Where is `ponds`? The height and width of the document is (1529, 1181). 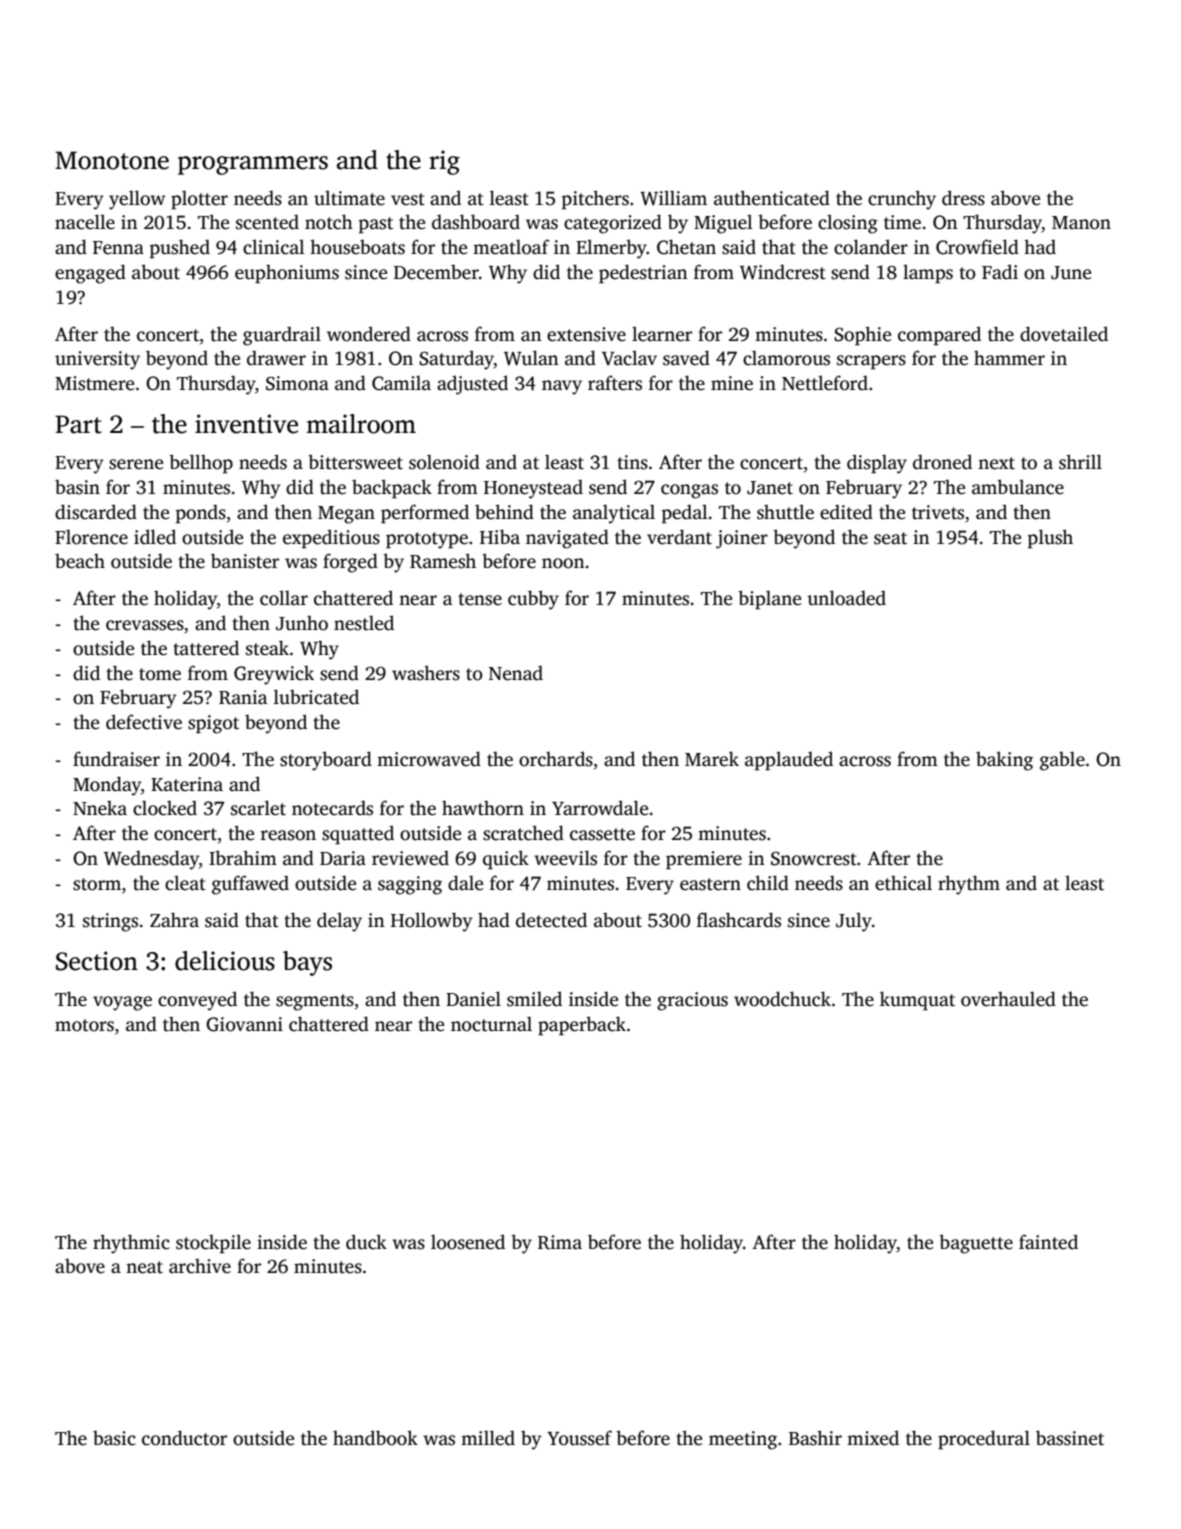
ponds is located at coordinates (201, 514).
